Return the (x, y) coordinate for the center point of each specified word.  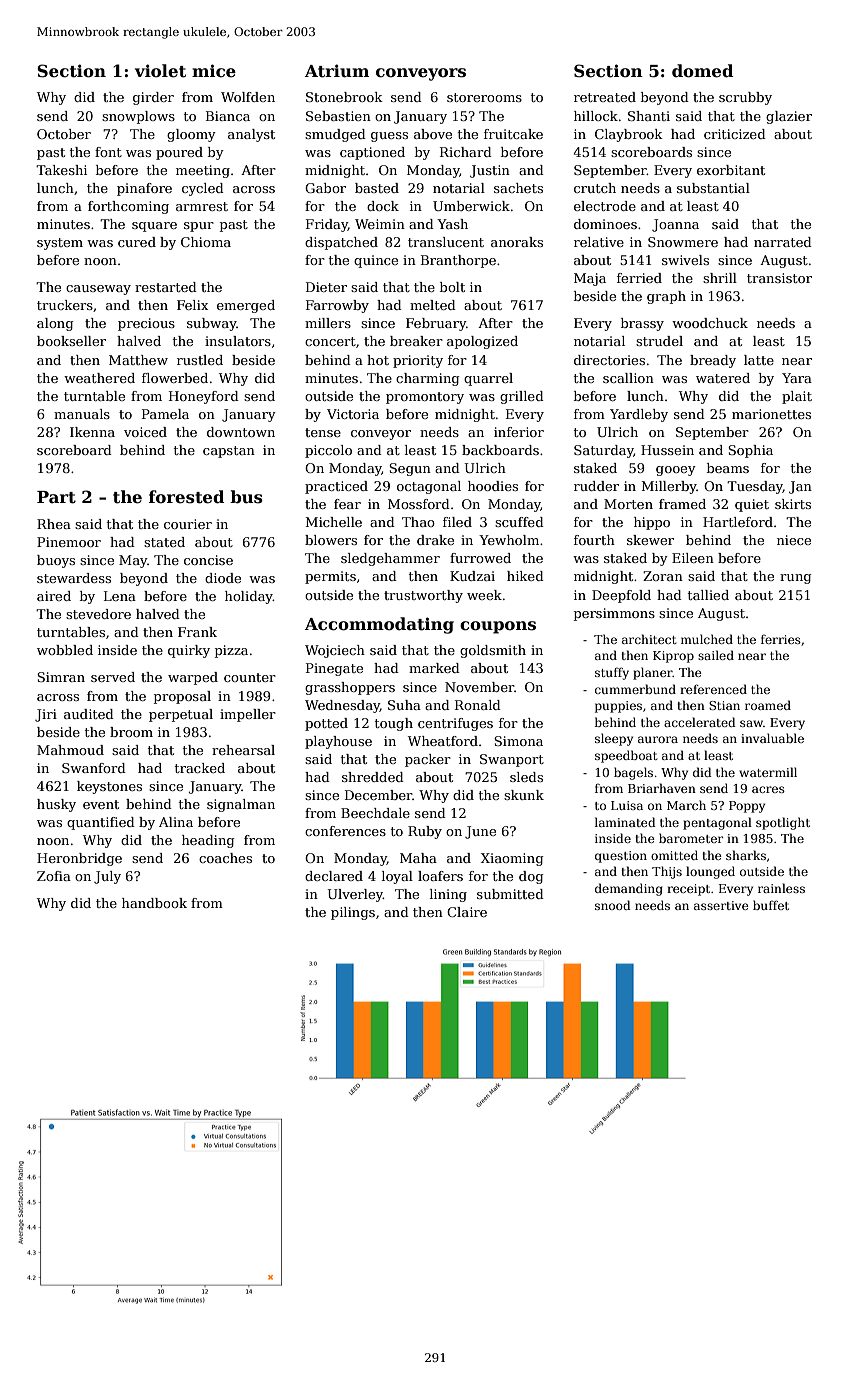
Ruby (425, 832)
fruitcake (513, 134)
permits (330, 577)
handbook (154, 903)
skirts (793, 504)
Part (56, 497)
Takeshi (61, 170)
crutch (595, 188)
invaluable (772, 738)
